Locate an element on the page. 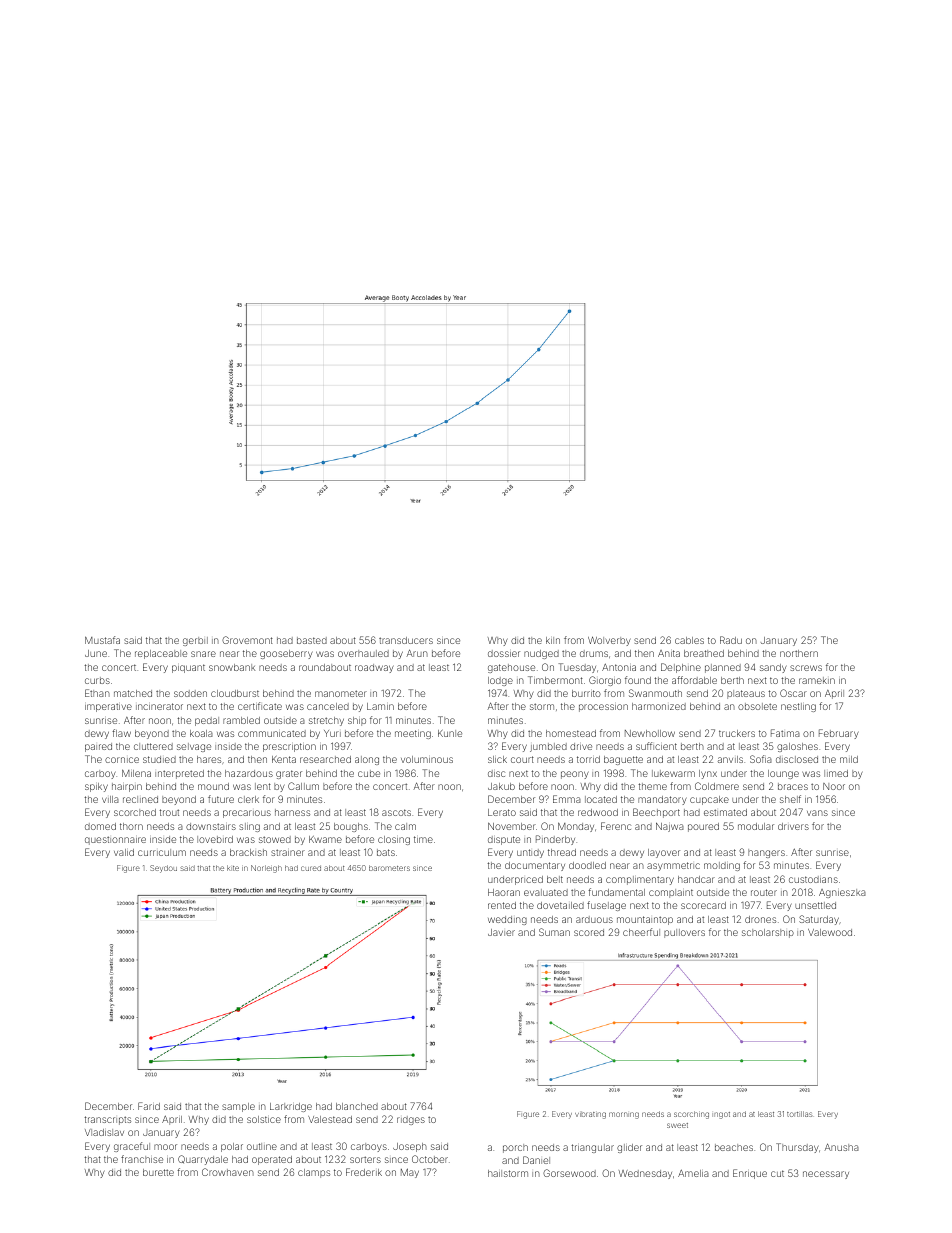 Image resolution: width=952 pixels, height=1233 pixels. pullovers is located at coordinates (684, 933).
